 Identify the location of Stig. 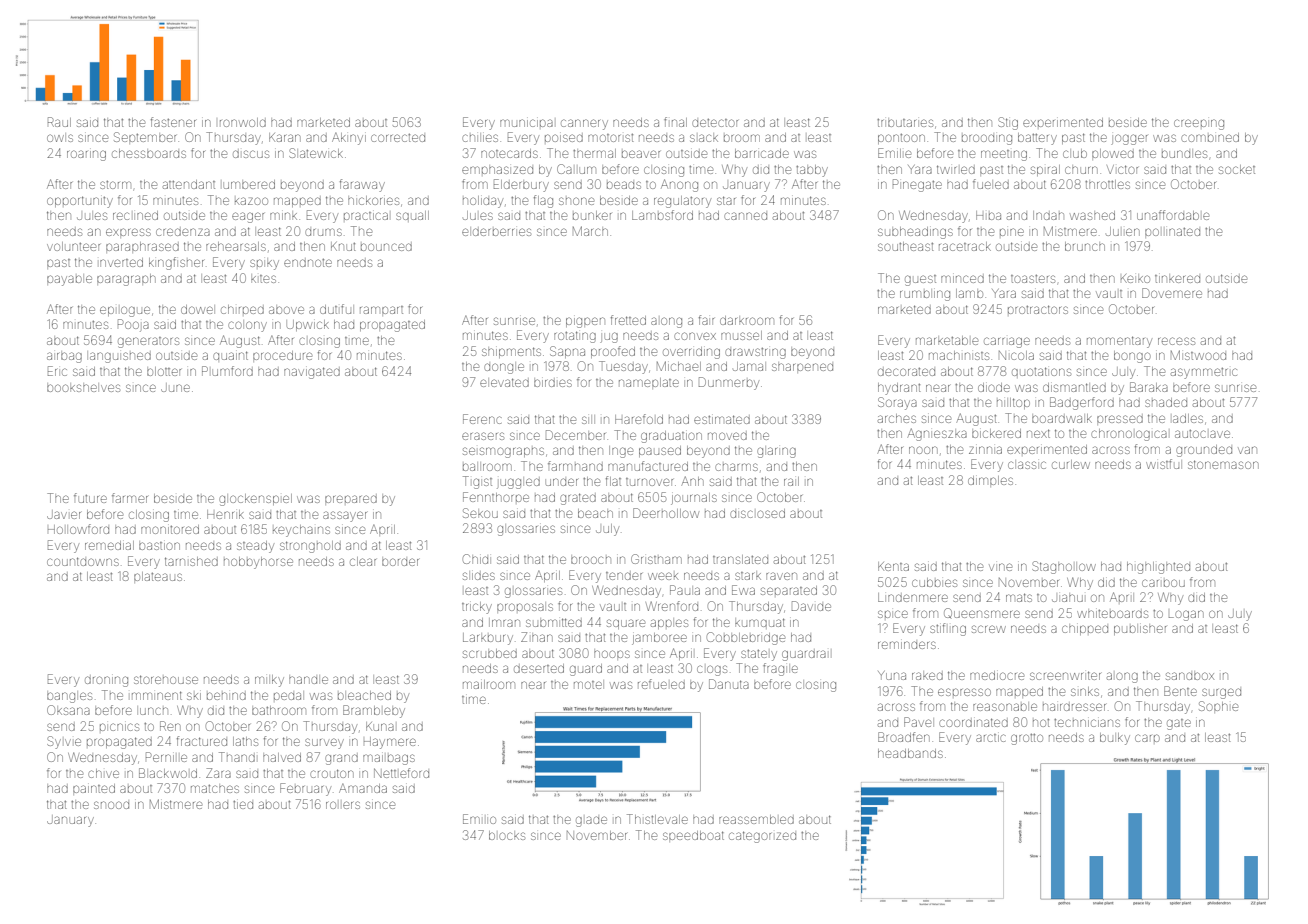
(1008, 123).
